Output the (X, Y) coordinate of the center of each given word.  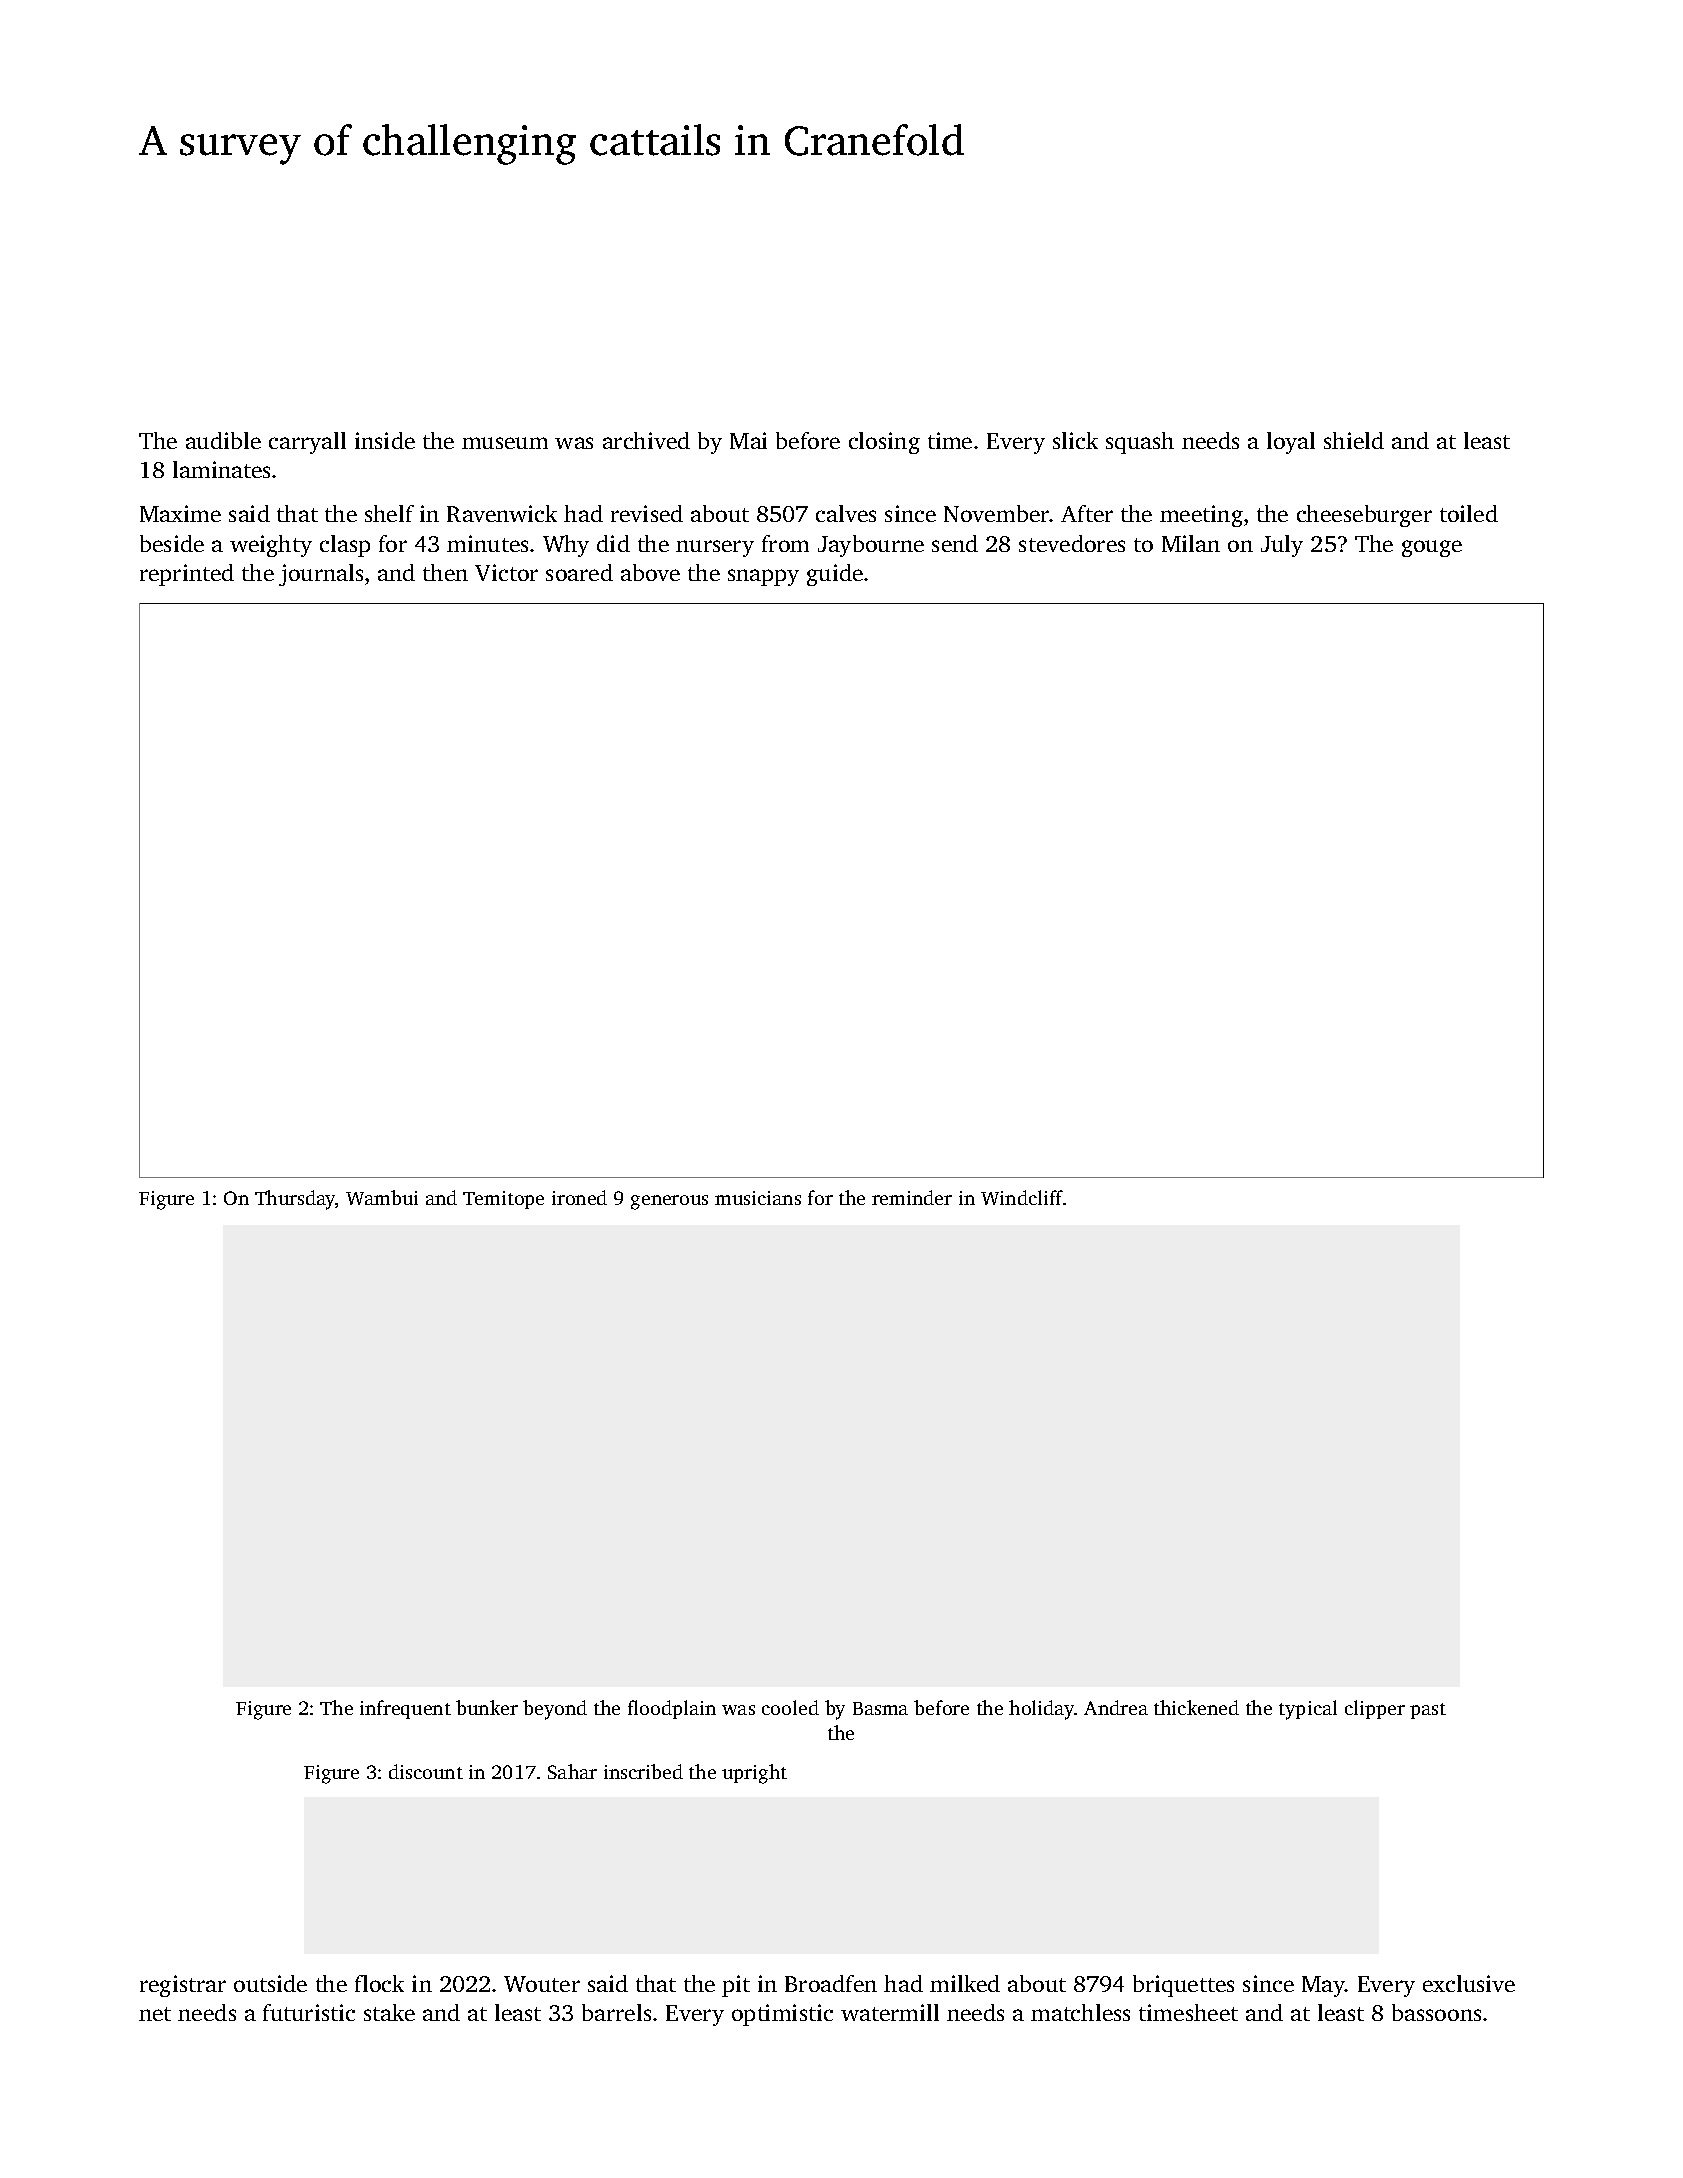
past (1428, 1711)
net (155, 2014)
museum (505, 443)
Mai (748, 440)
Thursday (295, 1200)
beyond (555, 1710)
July (1282, 546)
